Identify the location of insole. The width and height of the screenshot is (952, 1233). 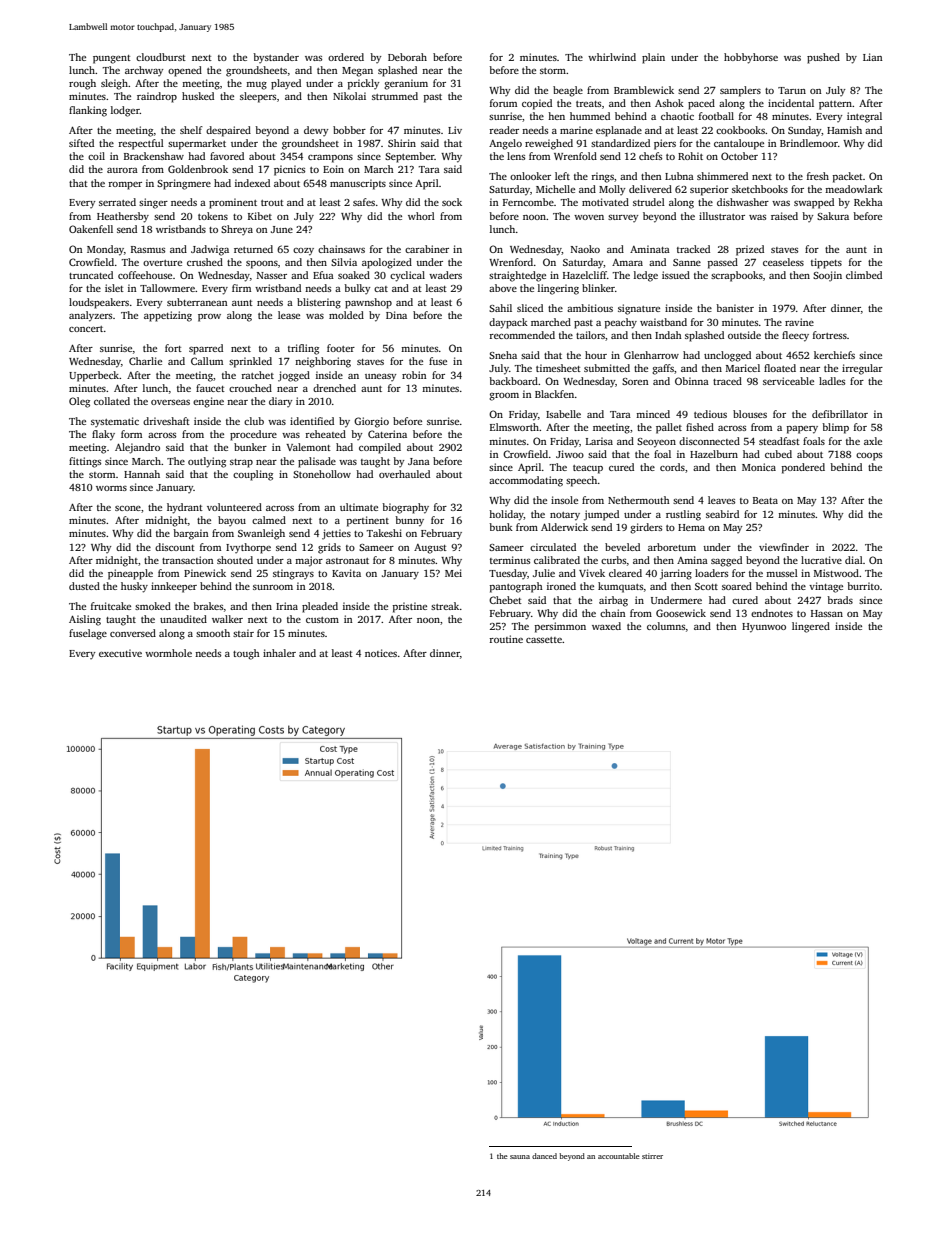
(564, 500).
